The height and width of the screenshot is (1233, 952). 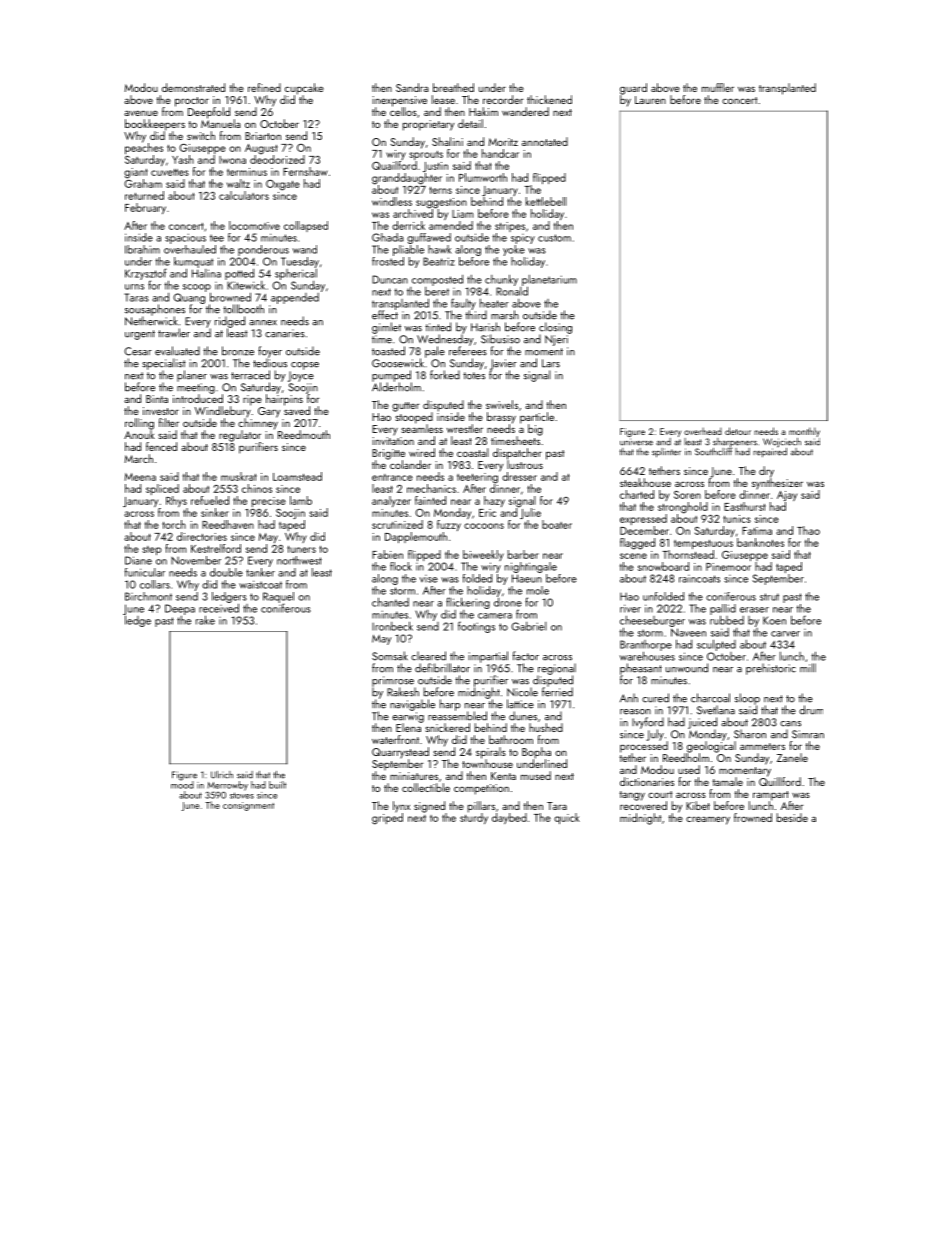 What do you see at coordinates (305, 171) in the screenshot?
I see `Fernshaw` at bounding box center [305, 171].
